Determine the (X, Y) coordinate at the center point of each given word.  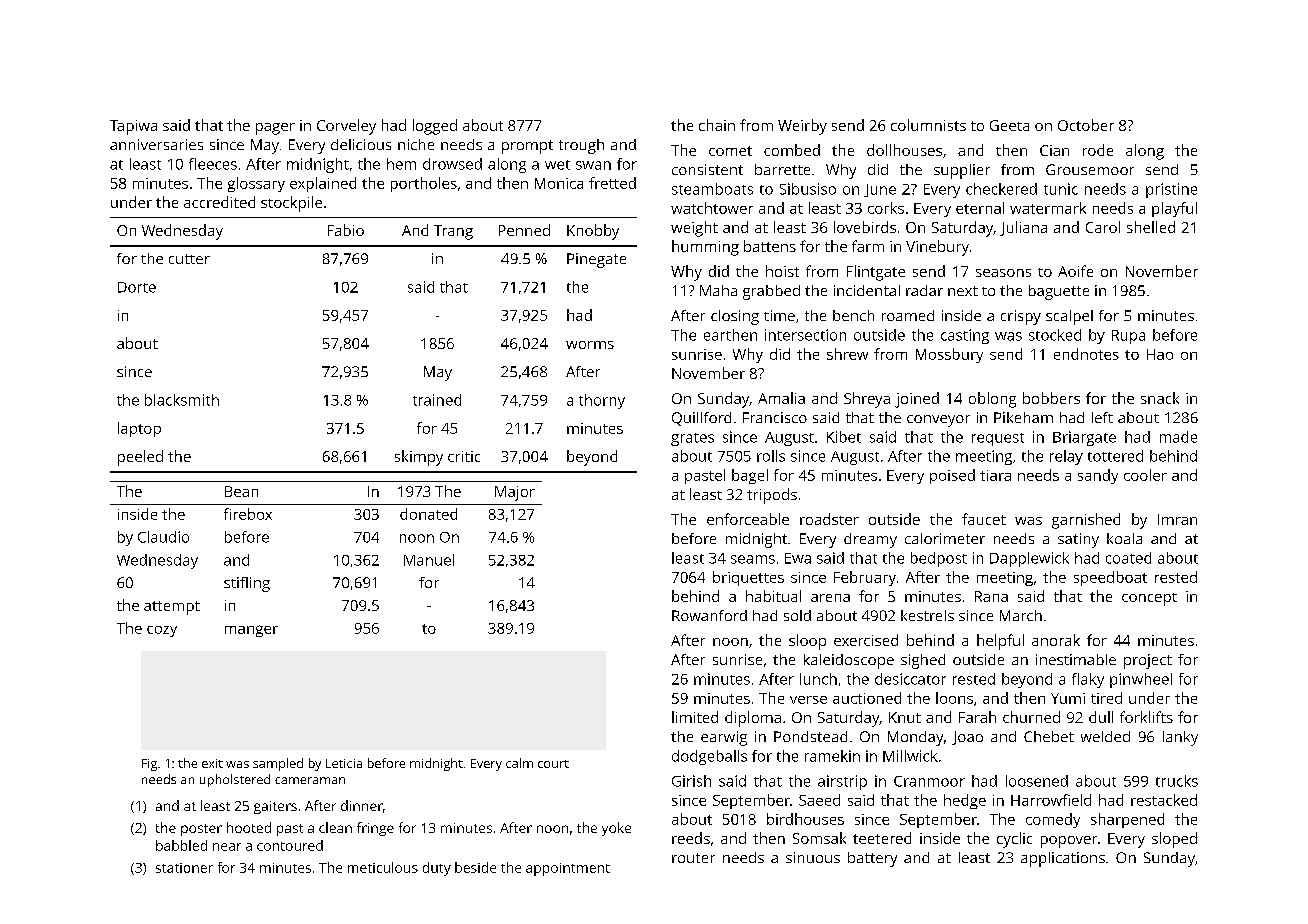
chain (717, 125)
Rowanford (709, 615)
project (1148, 661)
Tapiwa (133, 127)
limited (695, 717)
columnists (928, 125)
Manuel (429, 560)
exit (212, 763)
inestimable (1076, 659)
